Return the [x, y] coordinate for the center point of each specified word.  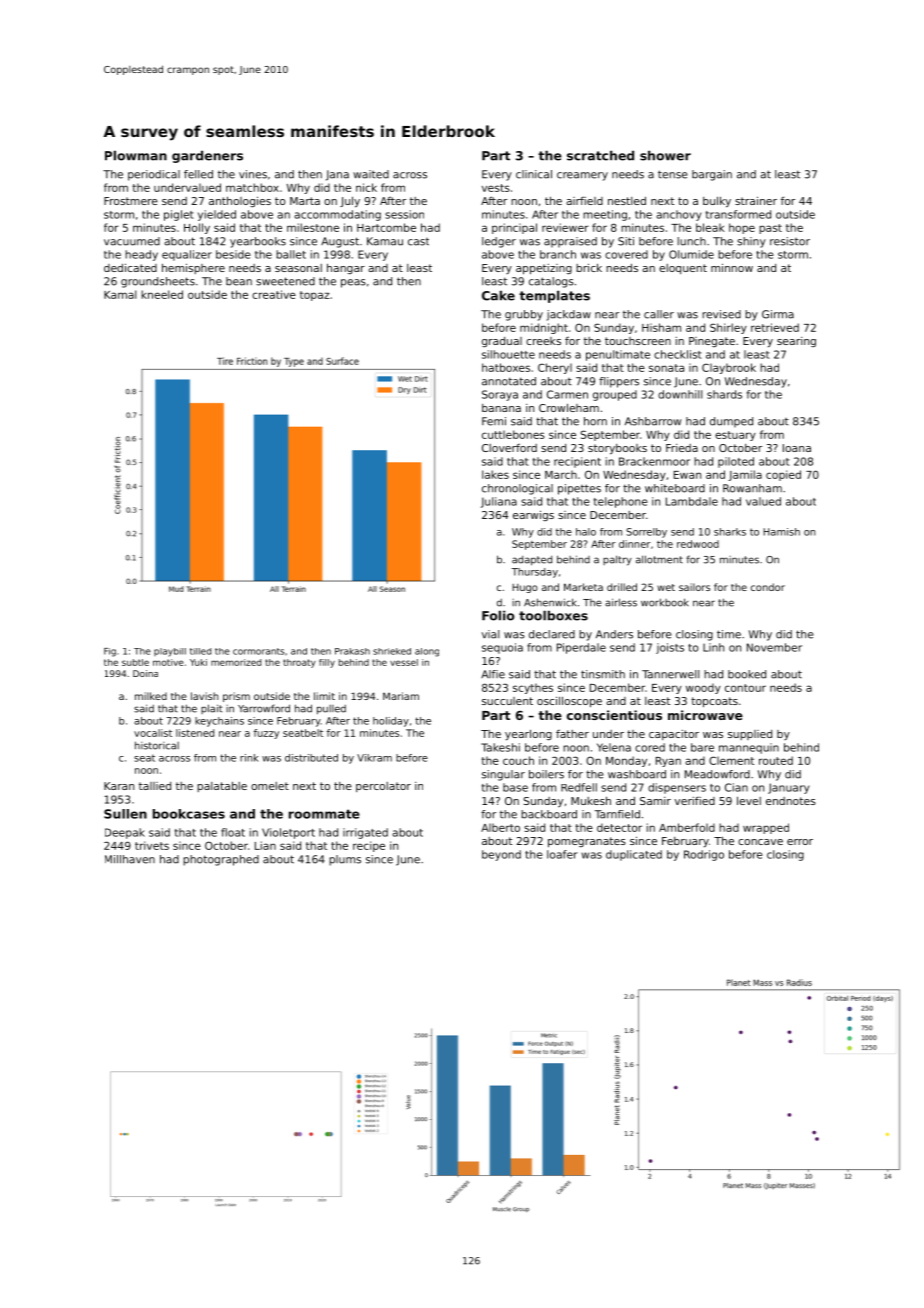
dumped [731, 422]
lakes [495, 474]
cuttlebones [513, 434]
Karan [119, 786]
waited [371, 174]
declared [552, 634]
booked [747, 674]
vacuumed [132, 241]
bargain [712, 175]
